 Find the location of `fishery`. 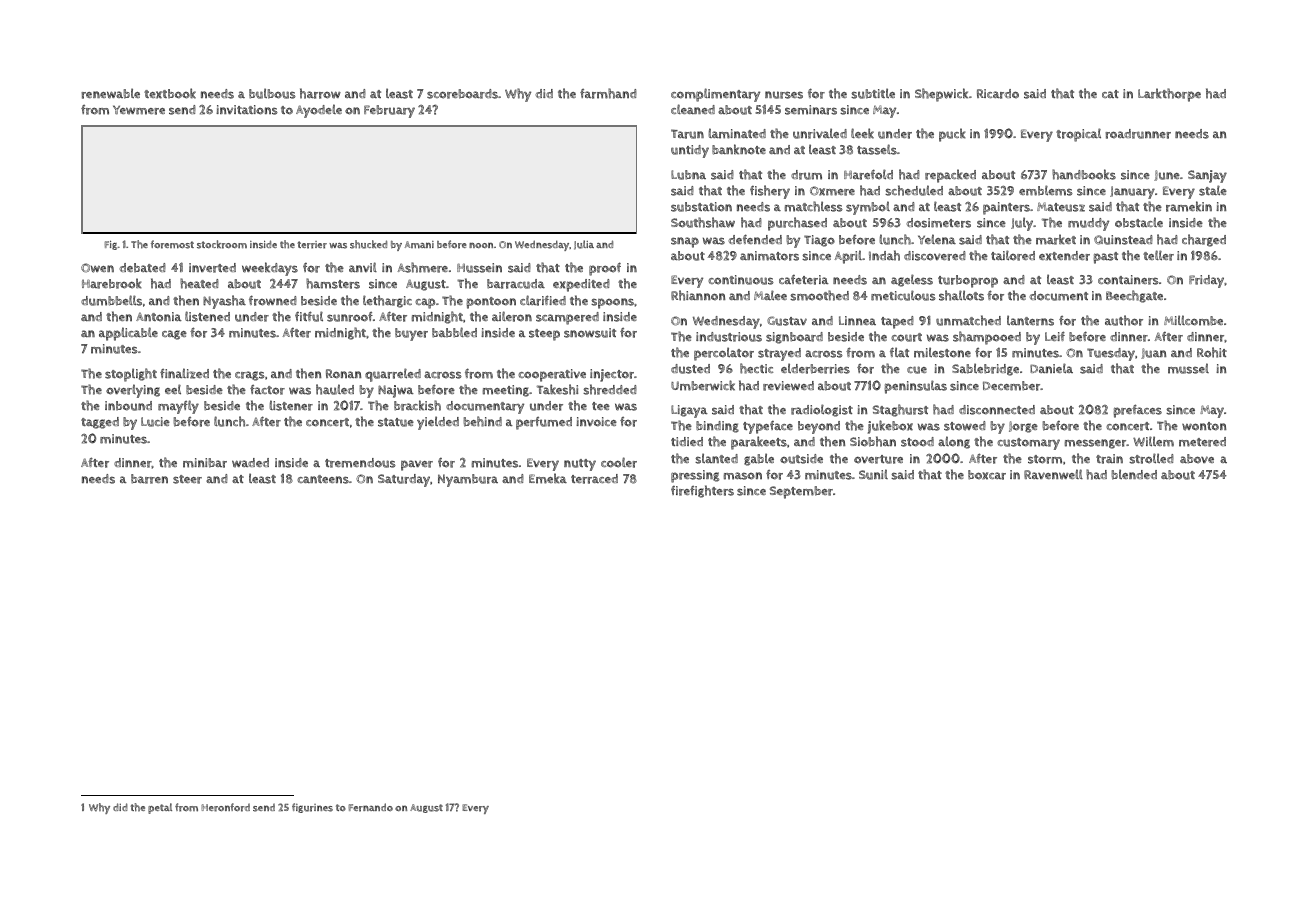

fishery is located at coordinates (770, 192).
